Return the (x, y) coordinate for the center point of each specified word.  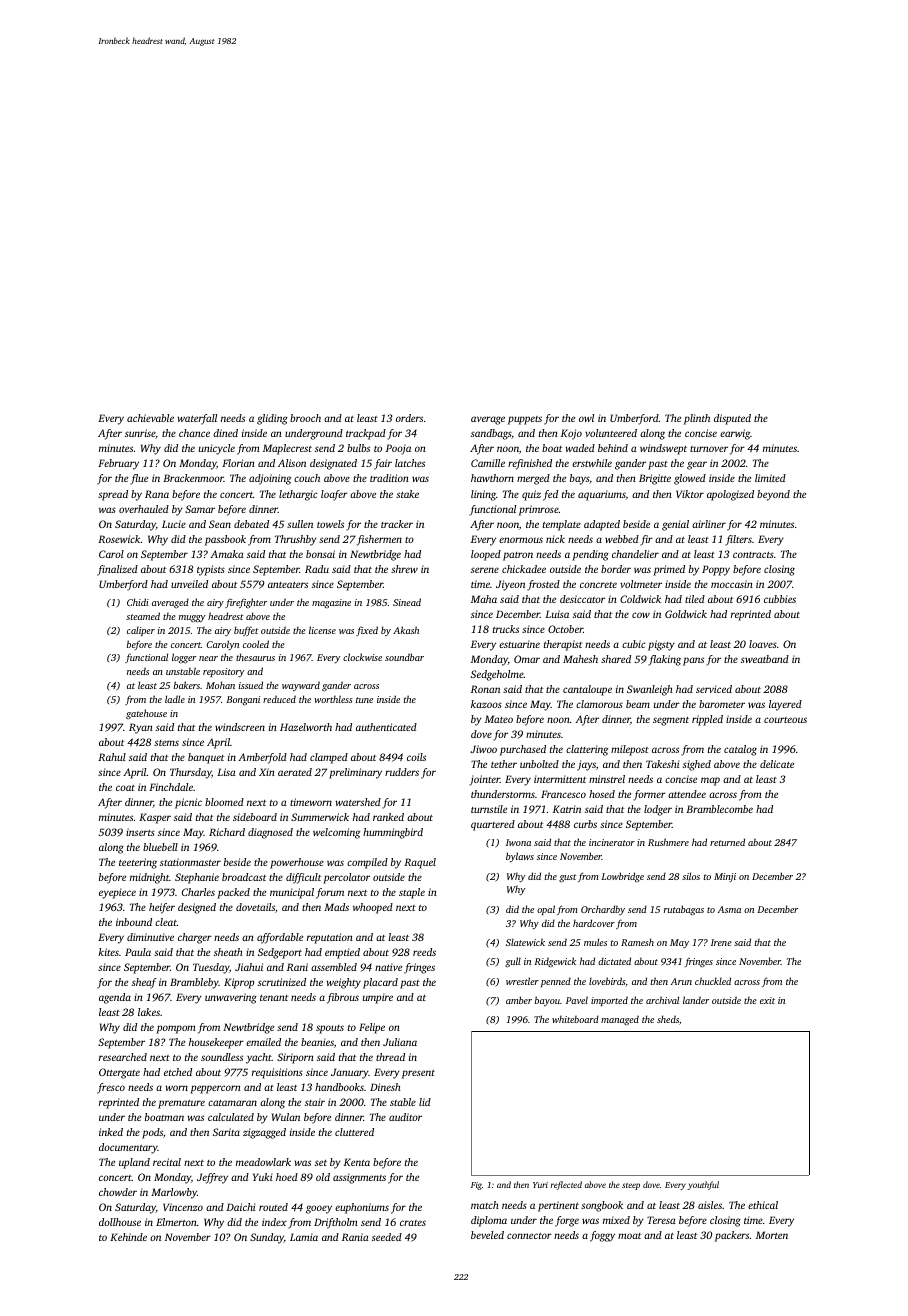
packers (732, 1236)
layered (785, 705)
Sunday (267, 1238)
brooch (305, 418)
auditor (405, 1117)
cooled (256, 644)
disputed (732, 419)
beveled (487, 1235)
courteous (785, 720)
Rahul (112, 757)
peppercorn (215, 1089)
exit (767, 1000)
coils (416, 757)
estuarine (519, 644)
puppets (525, 420)
